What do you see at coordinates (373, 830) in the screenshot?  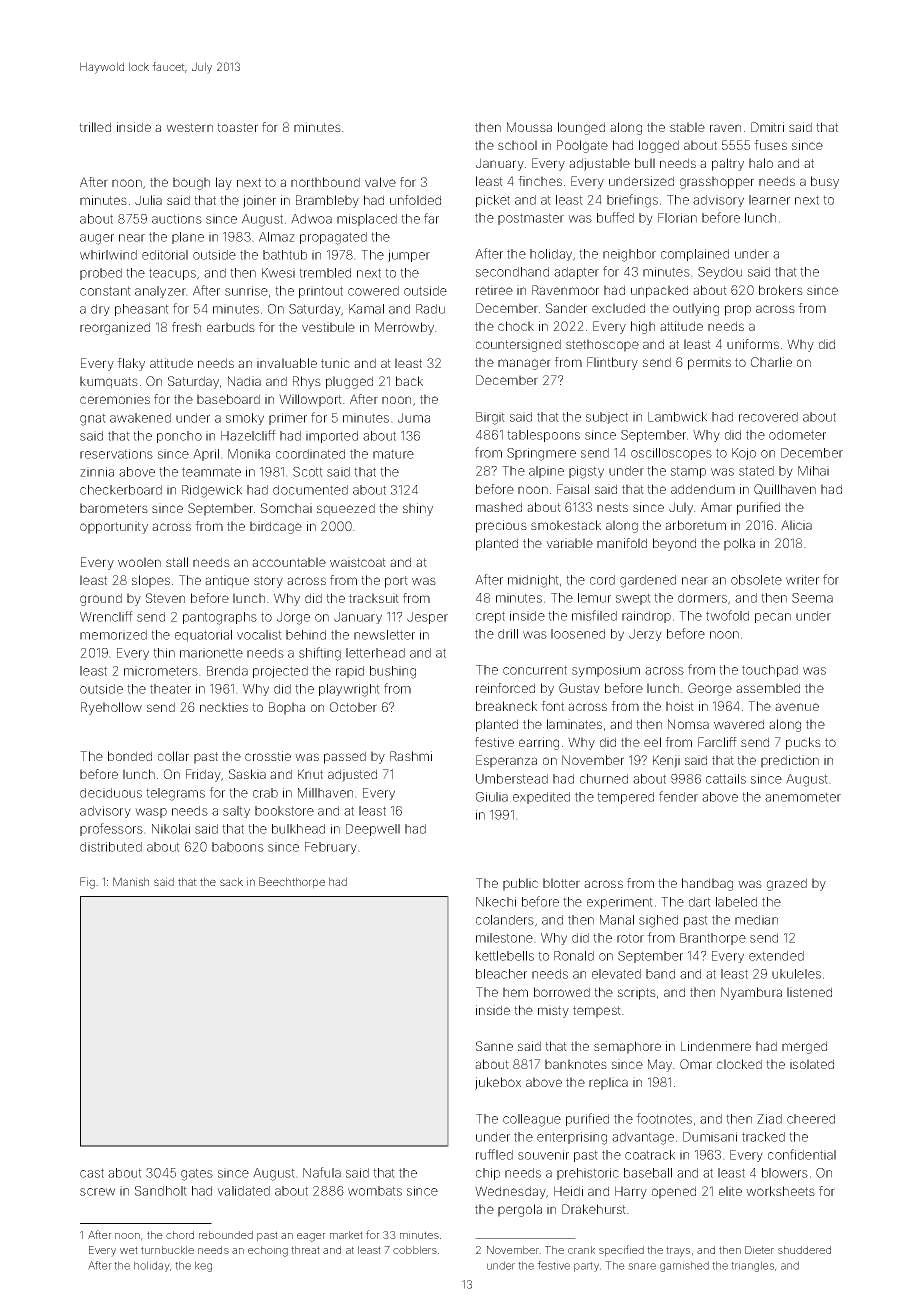 I see `Deepwell` at bounding box center [373, 830].
